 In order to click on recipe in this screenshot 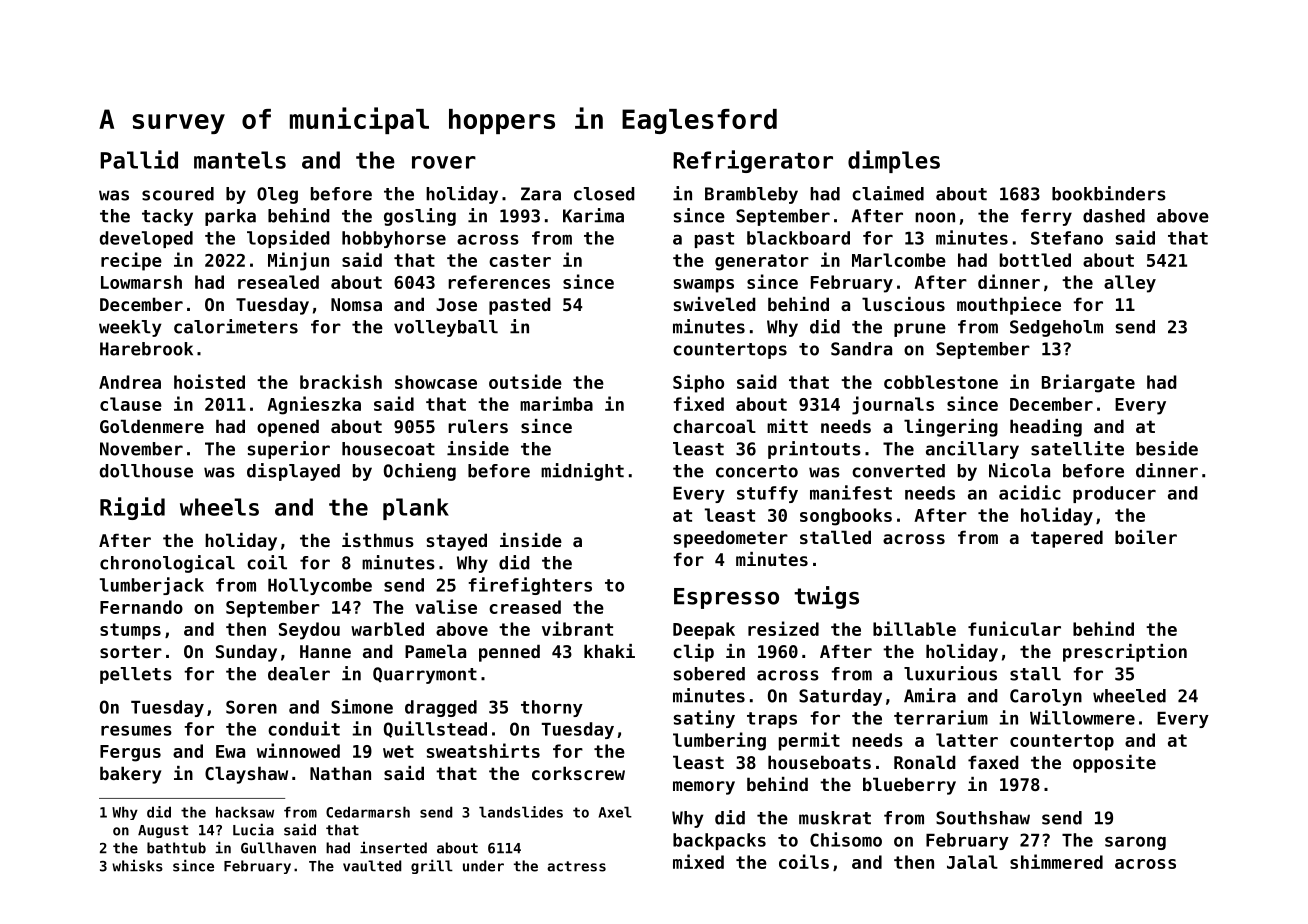, I will do `click(131, 261)`.
